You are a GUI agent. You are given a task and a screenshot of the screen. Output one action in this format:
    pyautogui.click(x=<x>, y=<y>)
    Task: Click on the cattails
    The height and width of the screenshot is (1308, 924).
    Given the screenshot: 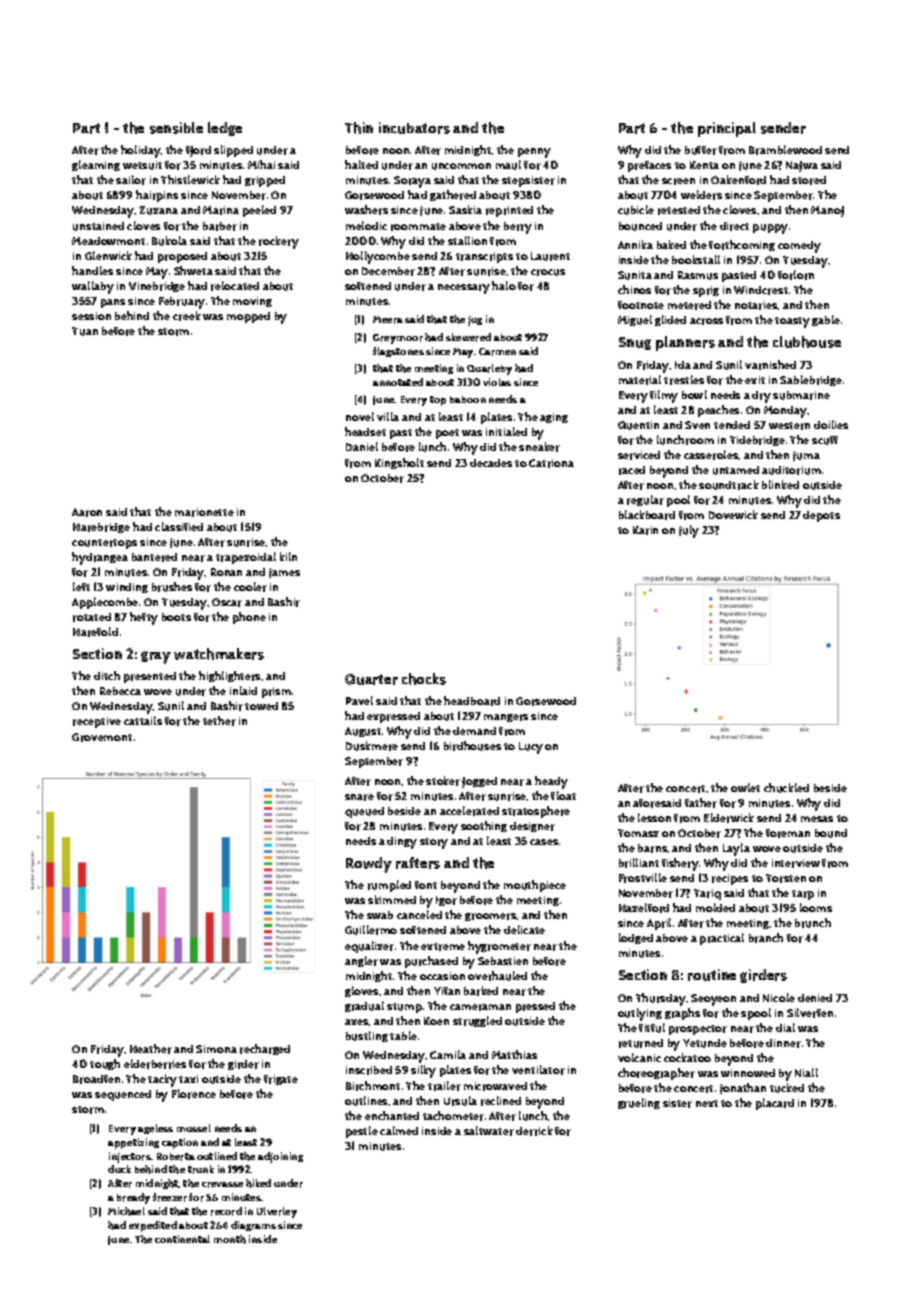 What is the action you would take?
    pyautogui.click(x=143, y=720)
